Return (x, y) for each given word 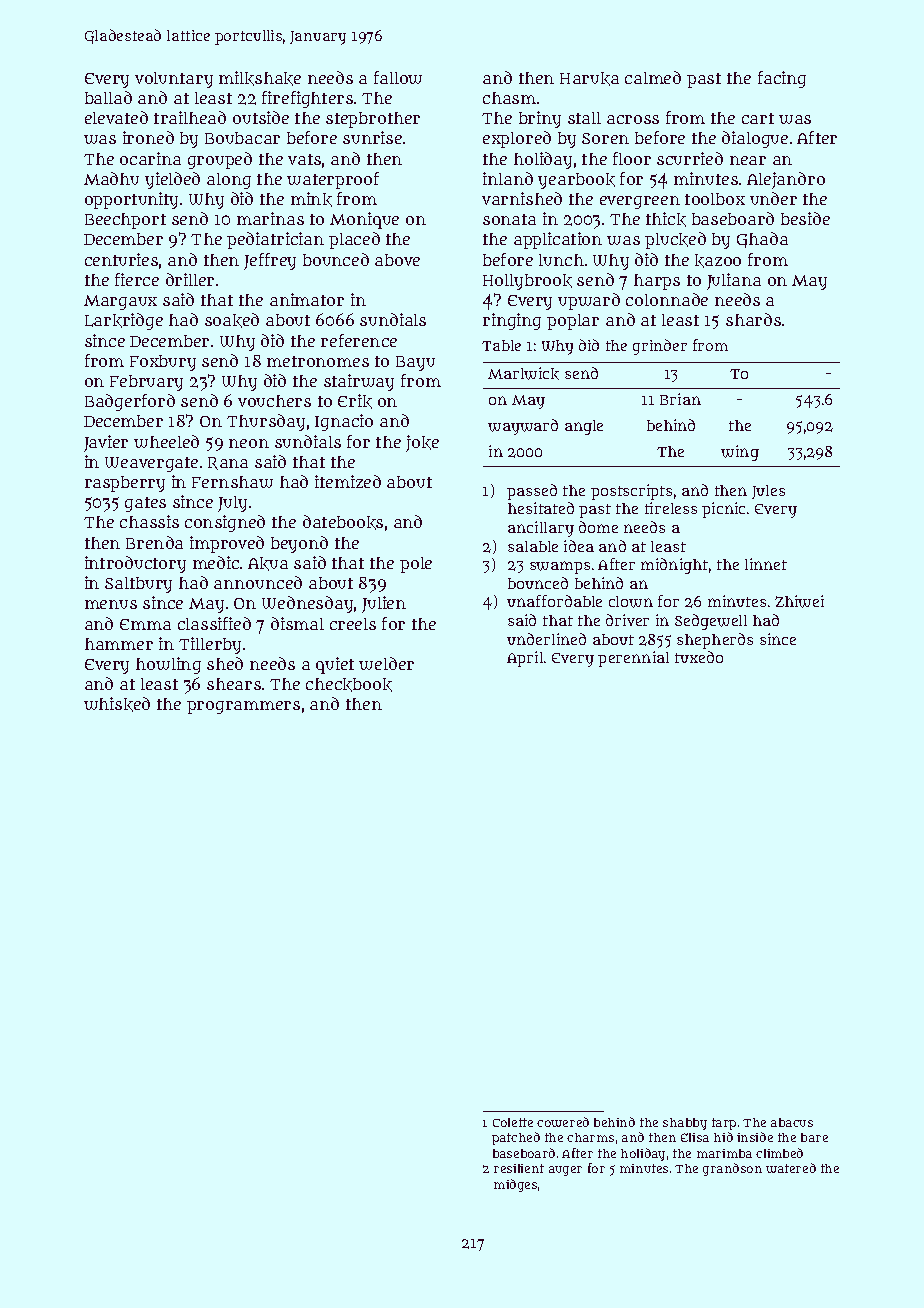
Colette (513, 1122)
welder (386, 663)
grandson (732, 1169)
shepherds (715, 641)
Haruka (589, 79)
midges (515, 1185)
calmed (653, 77)
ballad (108, 97)
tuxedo (699, 657)
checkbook (349, 685)
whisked (117, 704)
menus (111, 604)
